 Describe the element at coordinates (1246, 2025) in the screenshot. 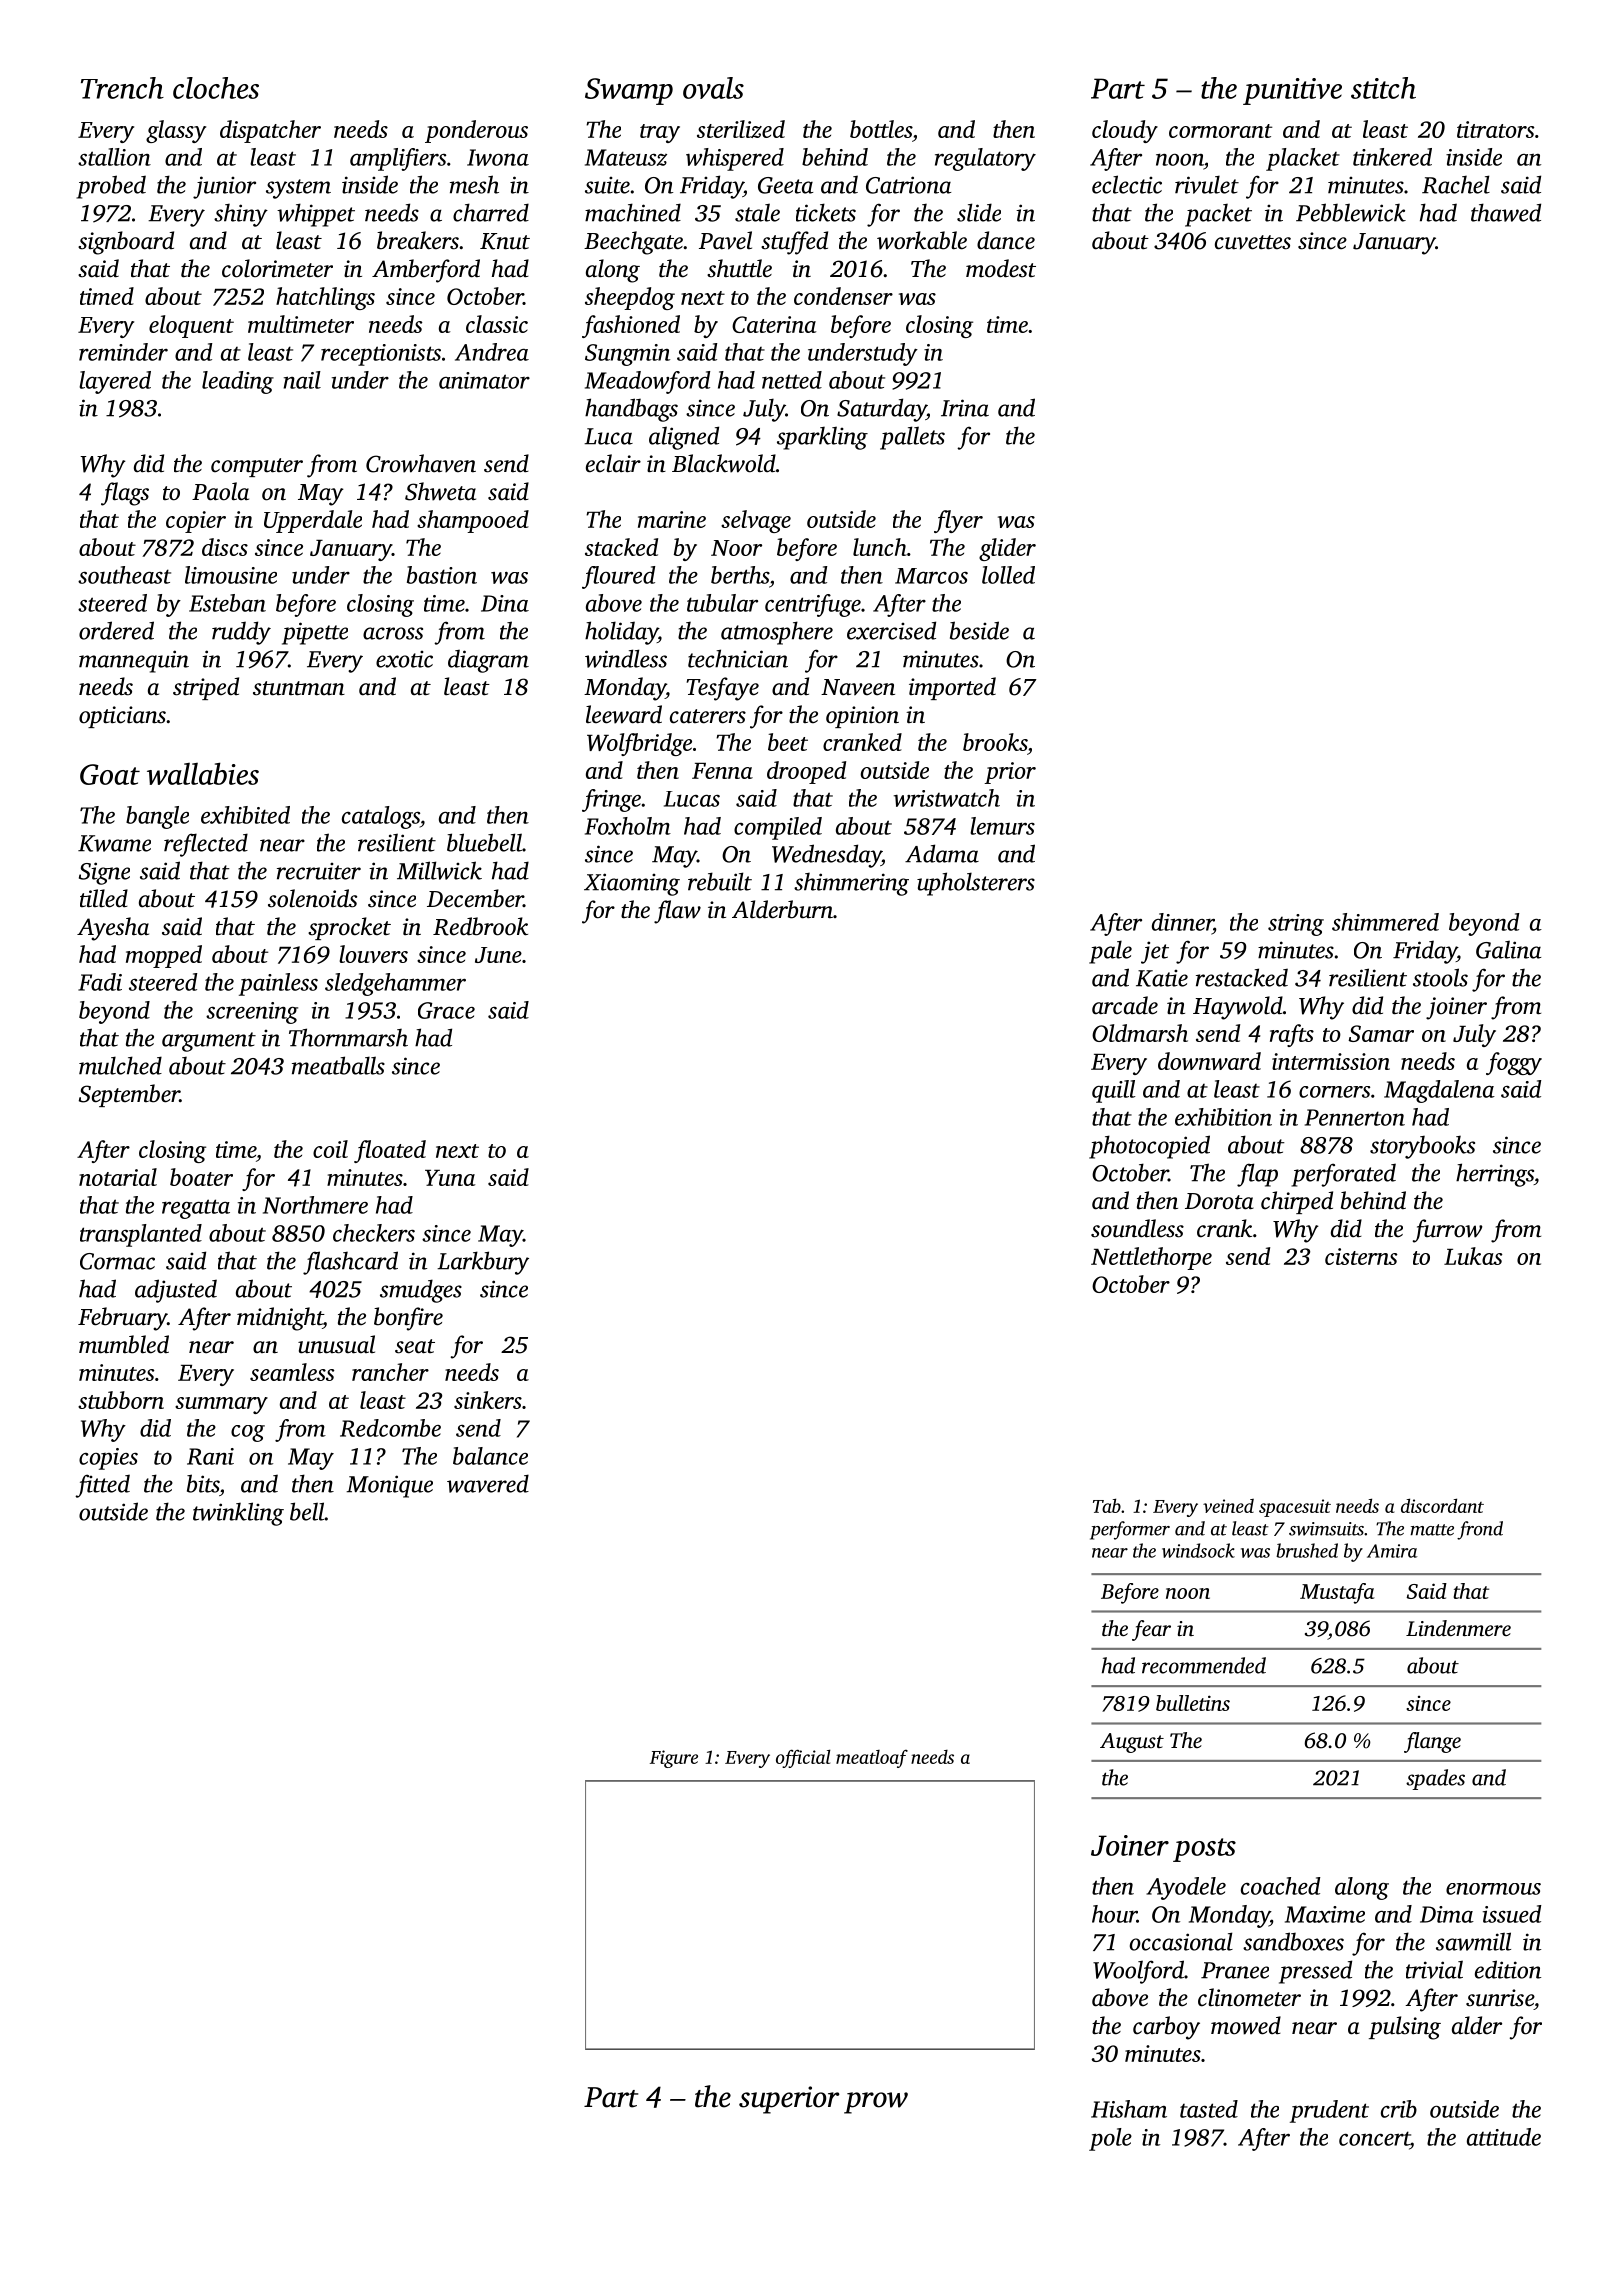

I see `mowed` at that location.
